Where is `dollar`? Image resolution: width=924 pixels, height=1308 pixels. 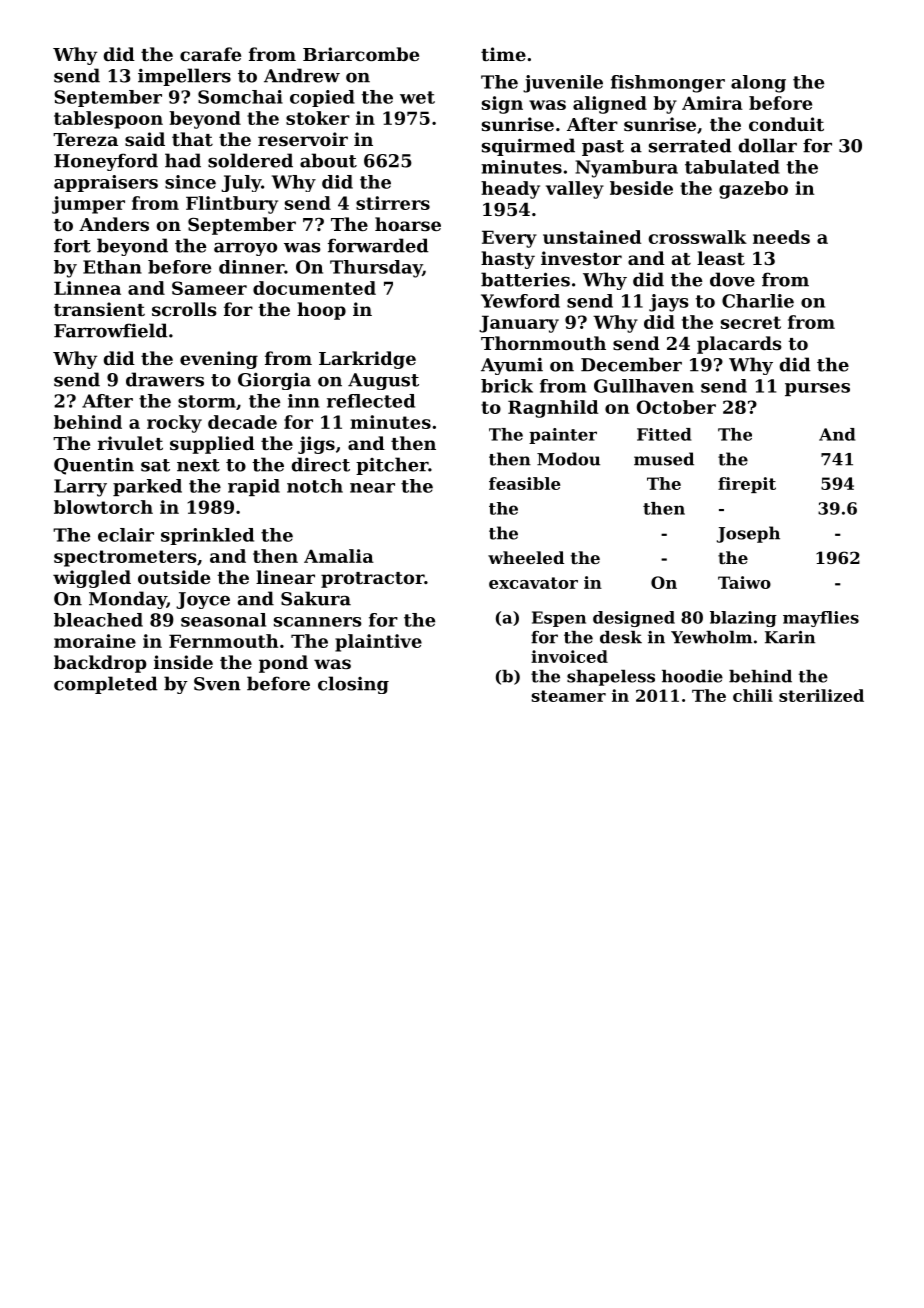 dollar is located at coordinates (768, 145).
